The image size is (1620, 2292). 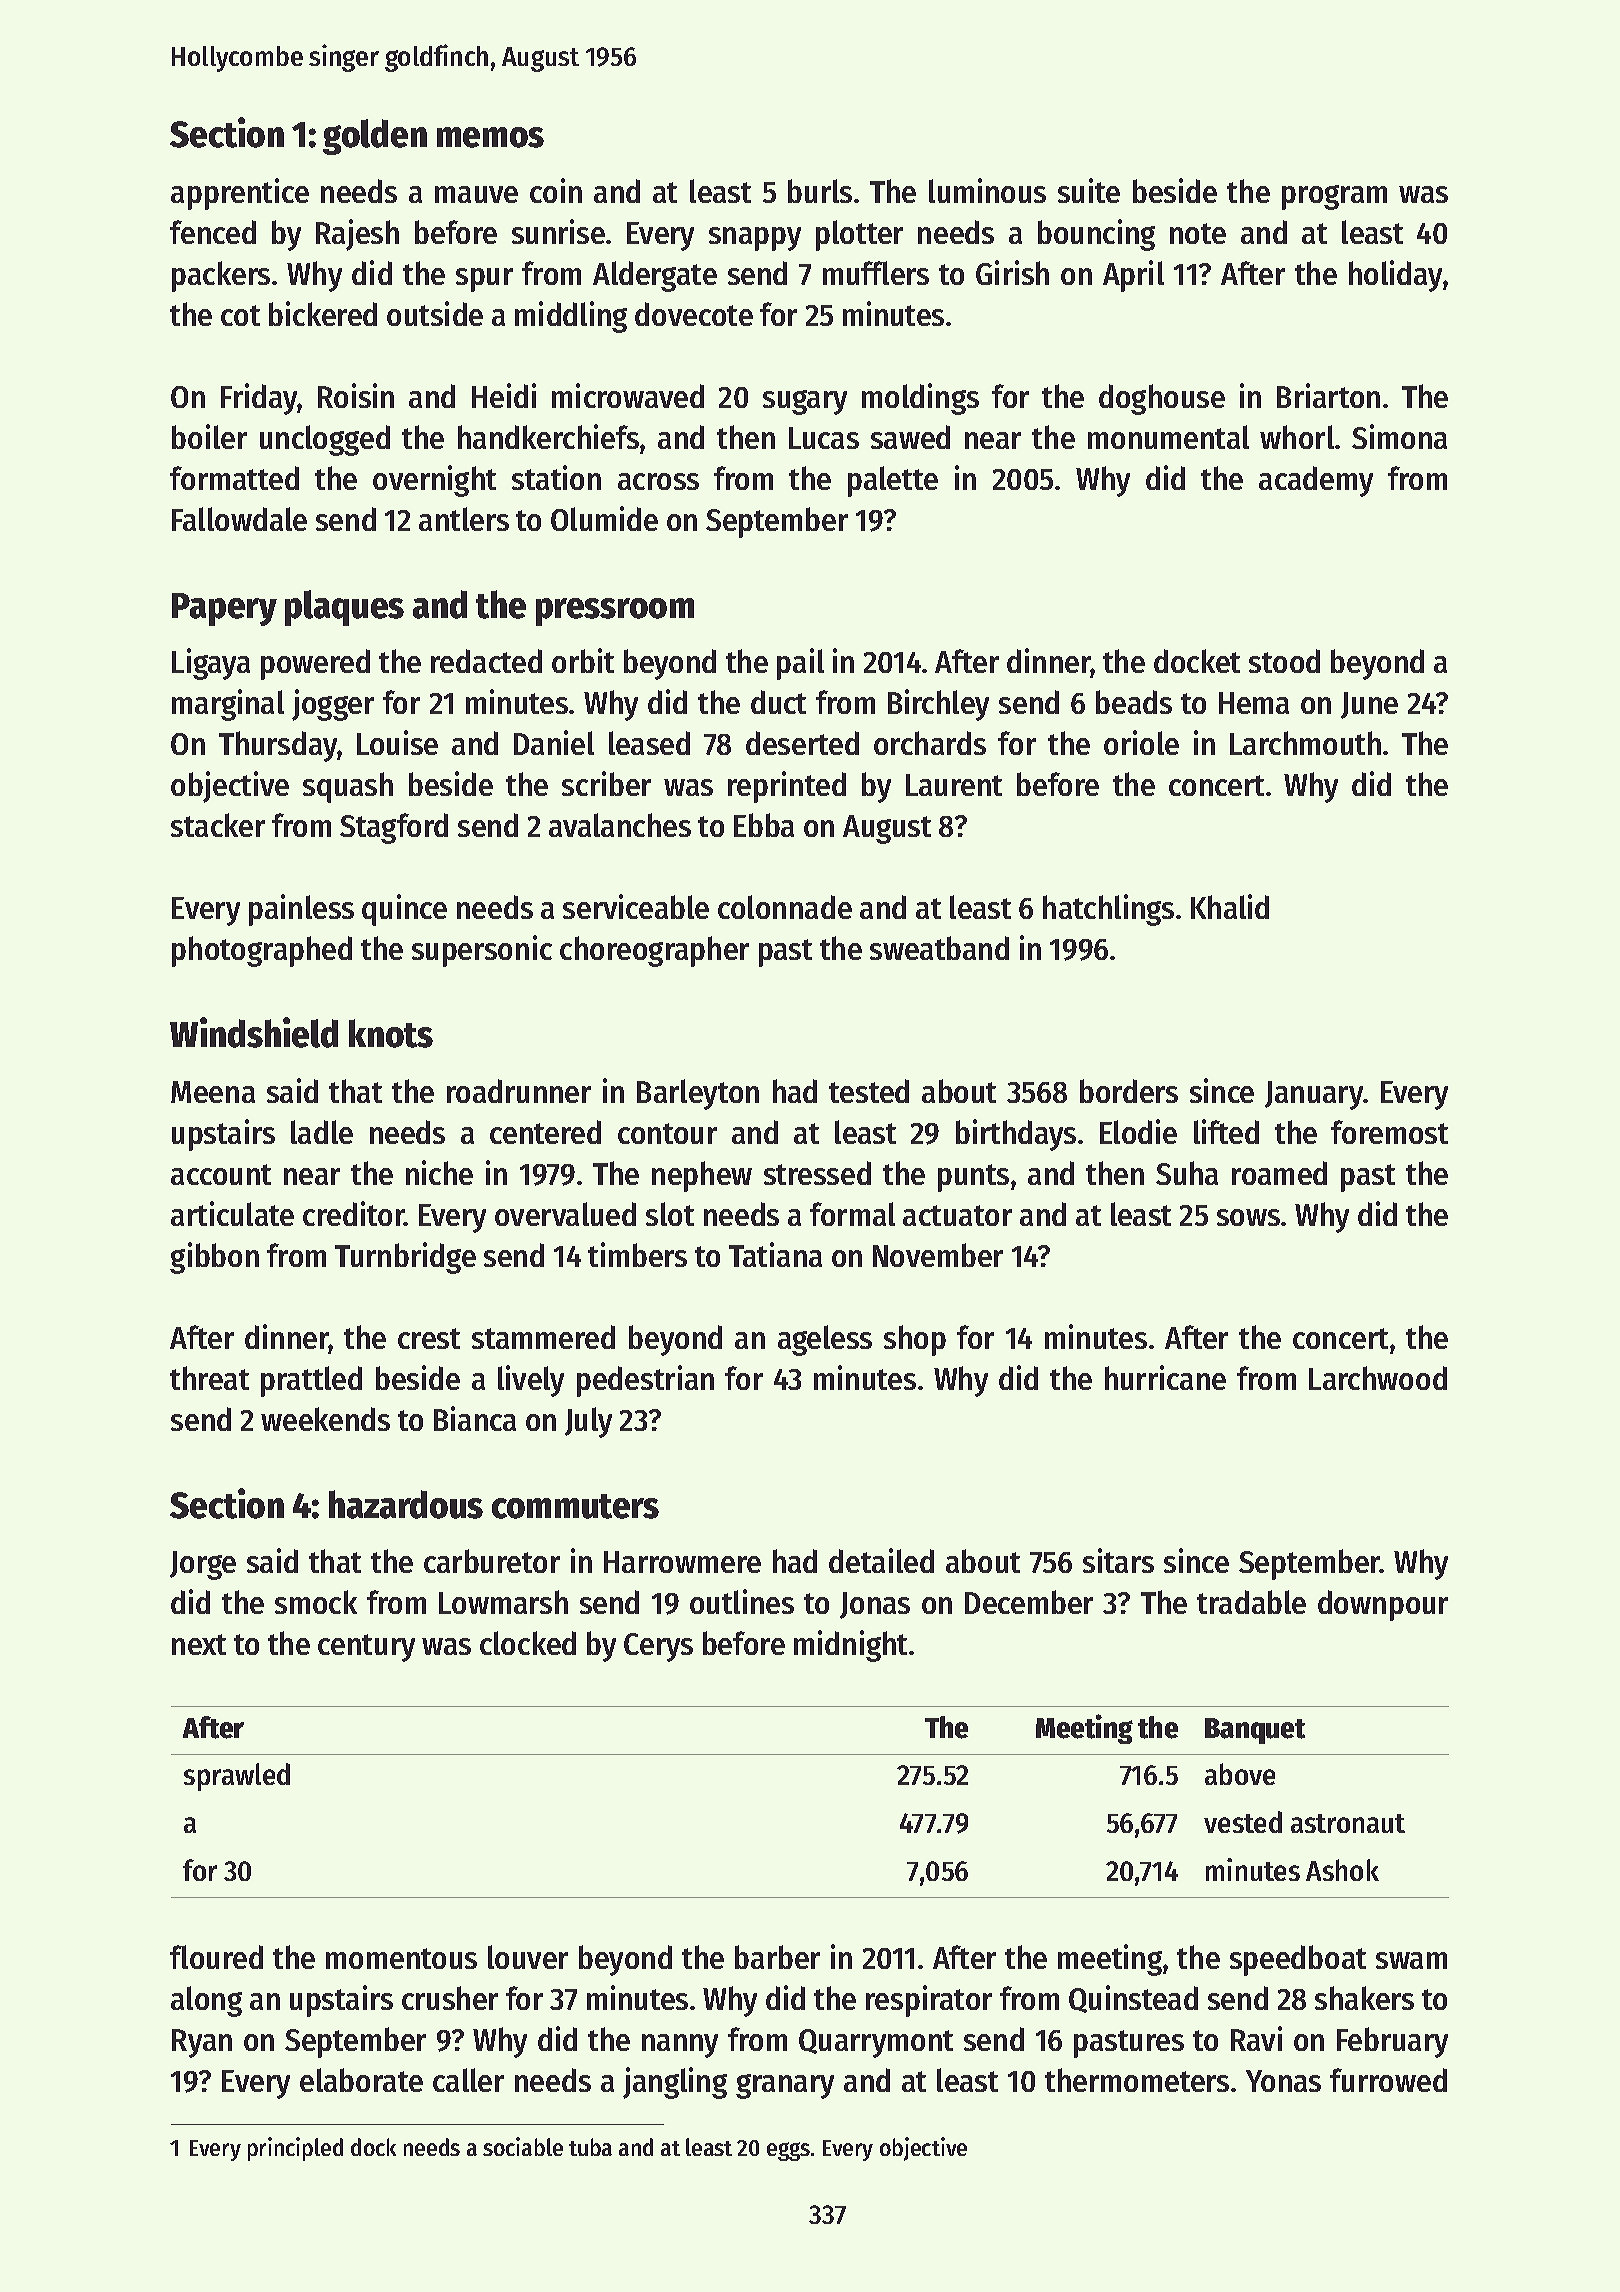 I want to click on sprawled, so click(x=237, y=1777).
